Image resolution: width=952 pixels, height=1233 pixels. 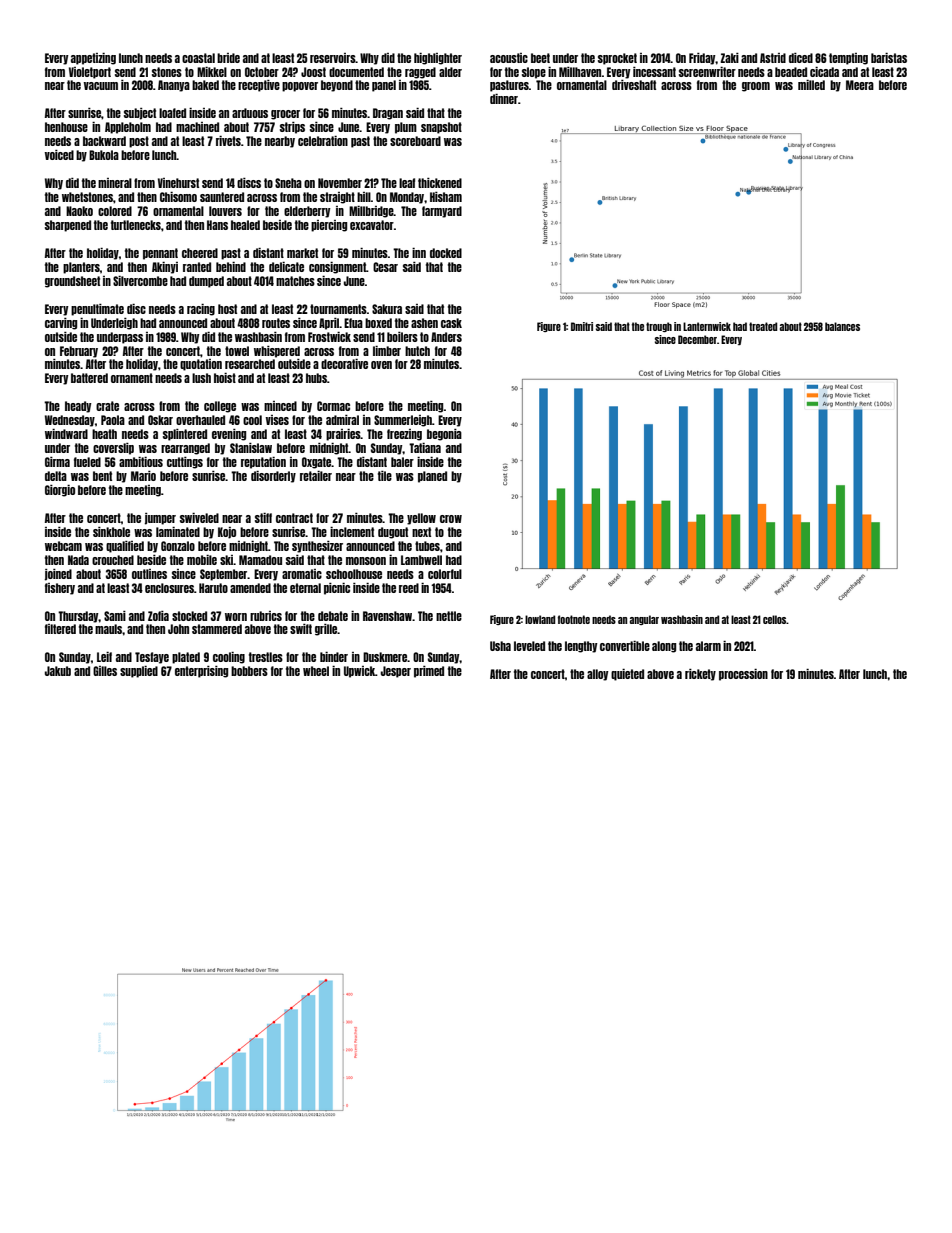 I want to click on rivets, so click(x=228, y=141).
